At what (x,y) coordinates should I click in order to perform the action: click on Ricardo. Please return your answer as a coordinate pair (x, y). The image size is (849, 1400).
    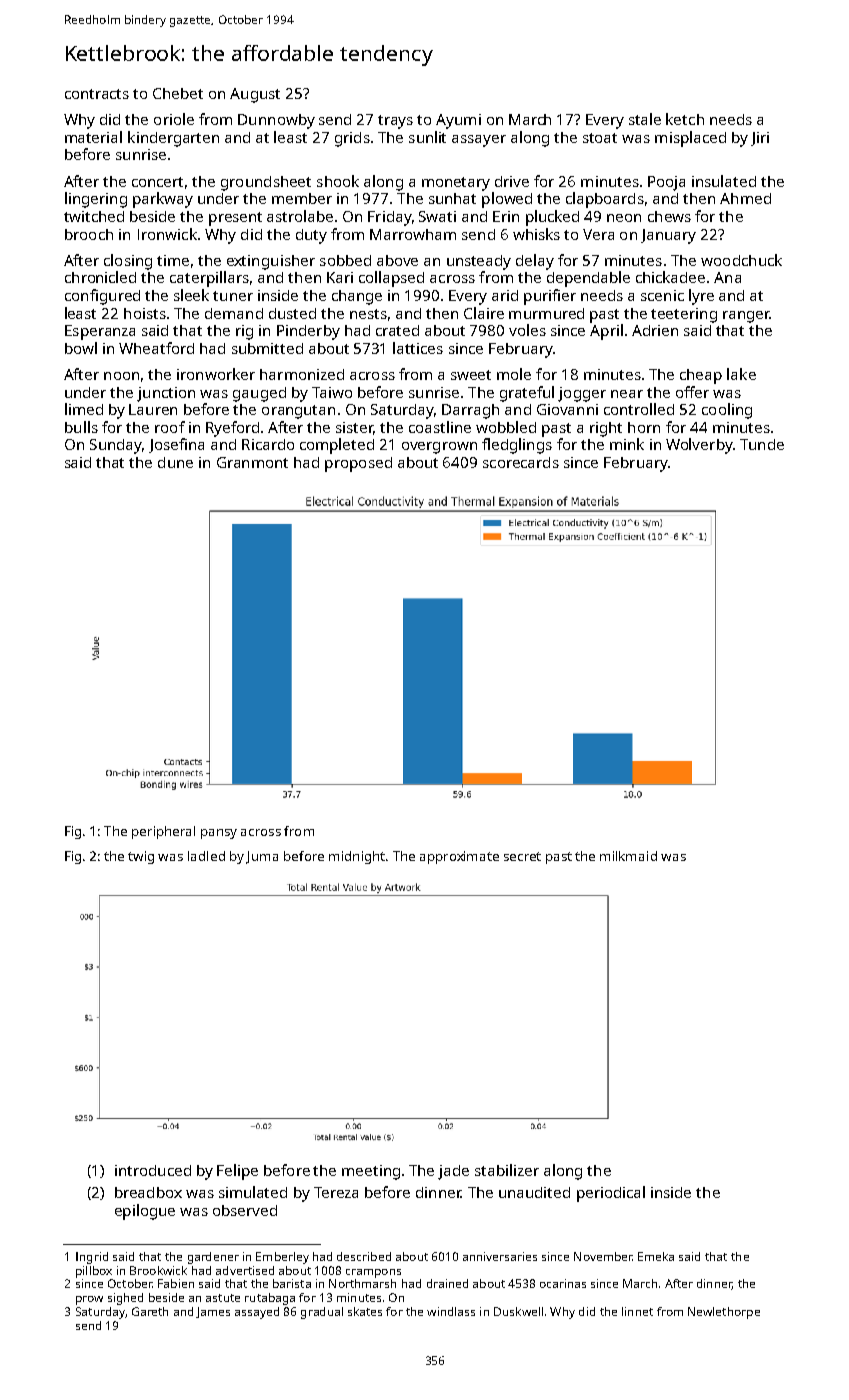
    Looking at the image, I should click on (268, 444).
